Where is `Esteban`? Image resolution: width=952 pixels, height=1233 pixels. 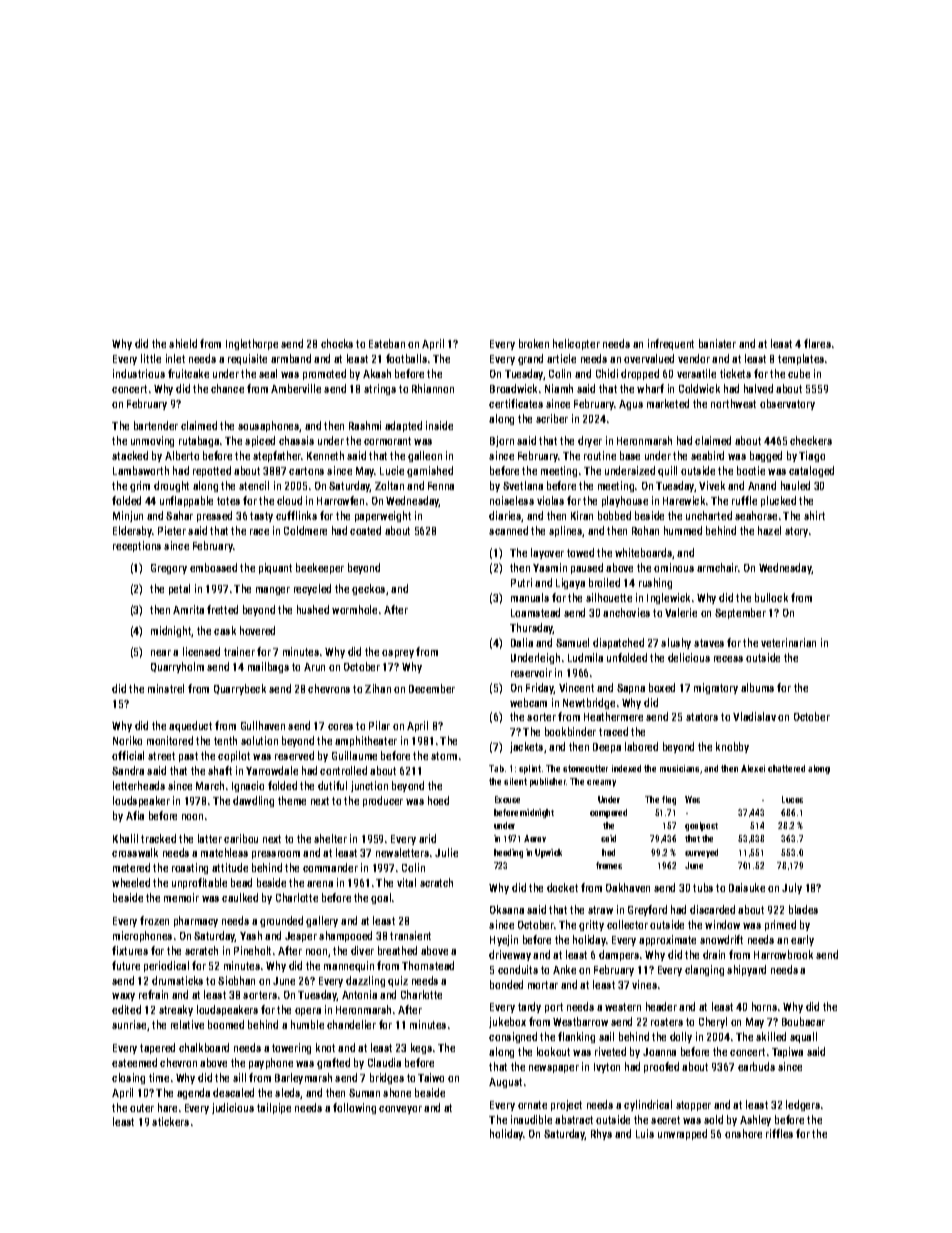
Esteban is located at coordinates (387, 343).
